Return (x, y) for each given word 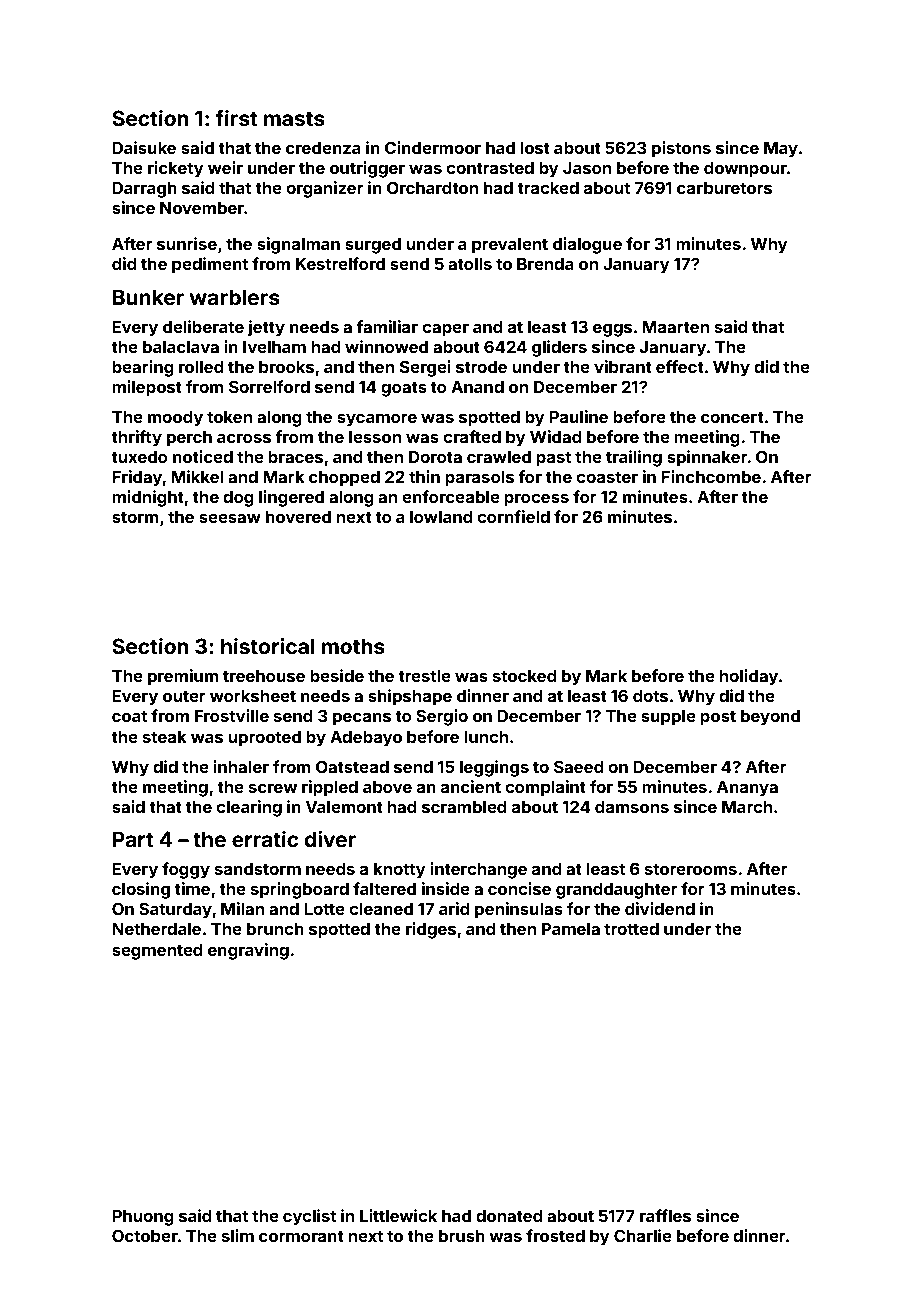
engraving (248, 951)
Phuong (143, 1218)
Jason (587, 168)
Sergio (442, 717)
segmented (157, 952)
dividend (660, 908)
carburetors (724, 188)
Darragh (144, 189)
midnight (148, 498)
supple (668, 718)
